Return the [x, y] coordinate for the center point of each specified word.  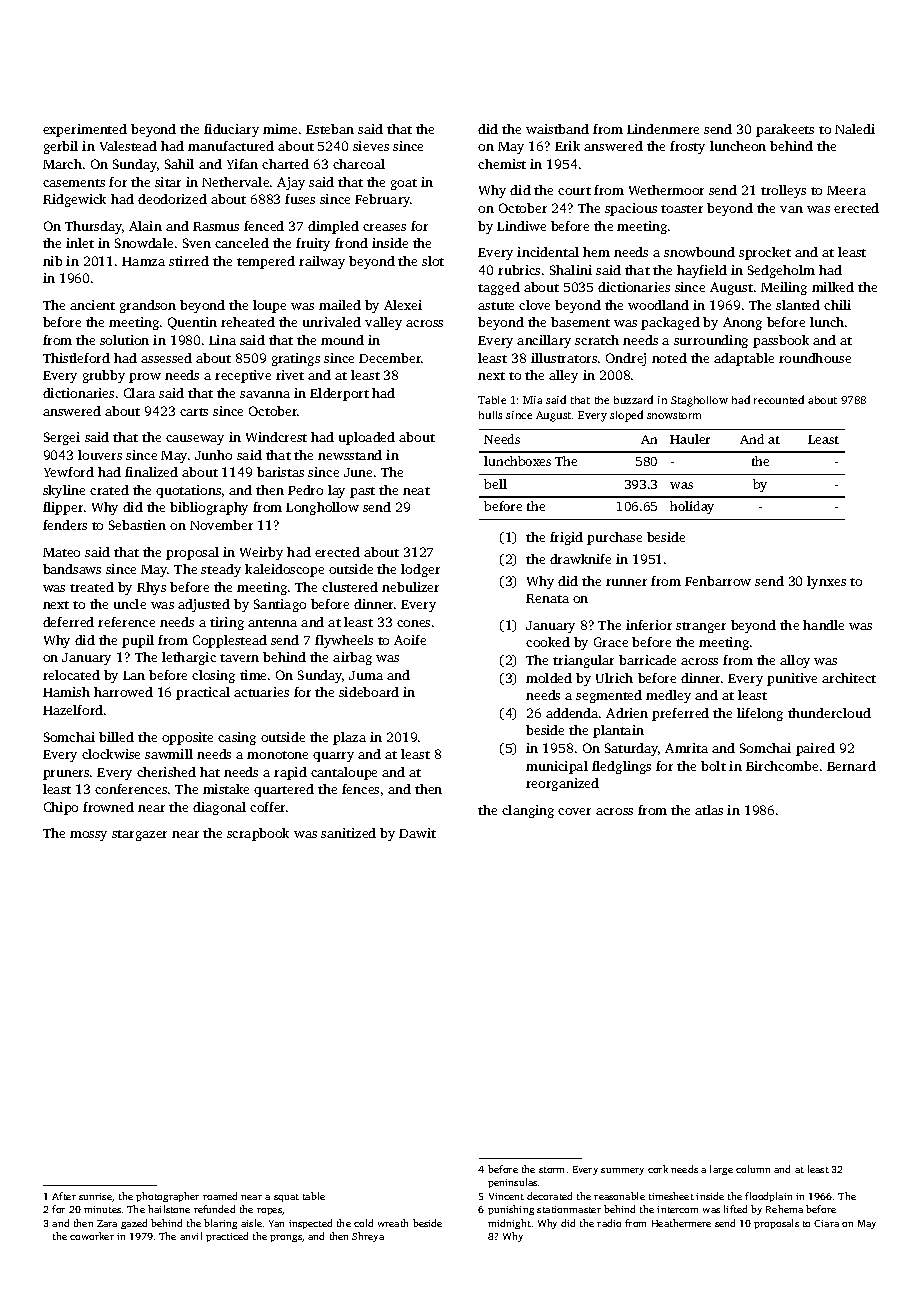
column [753, 1169]
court [574, 191]
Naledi [855, 129]
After [64, 1196]
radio [609, 1223]
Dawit [417, 833]
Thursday [93, 227]
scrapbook [258, 834]
